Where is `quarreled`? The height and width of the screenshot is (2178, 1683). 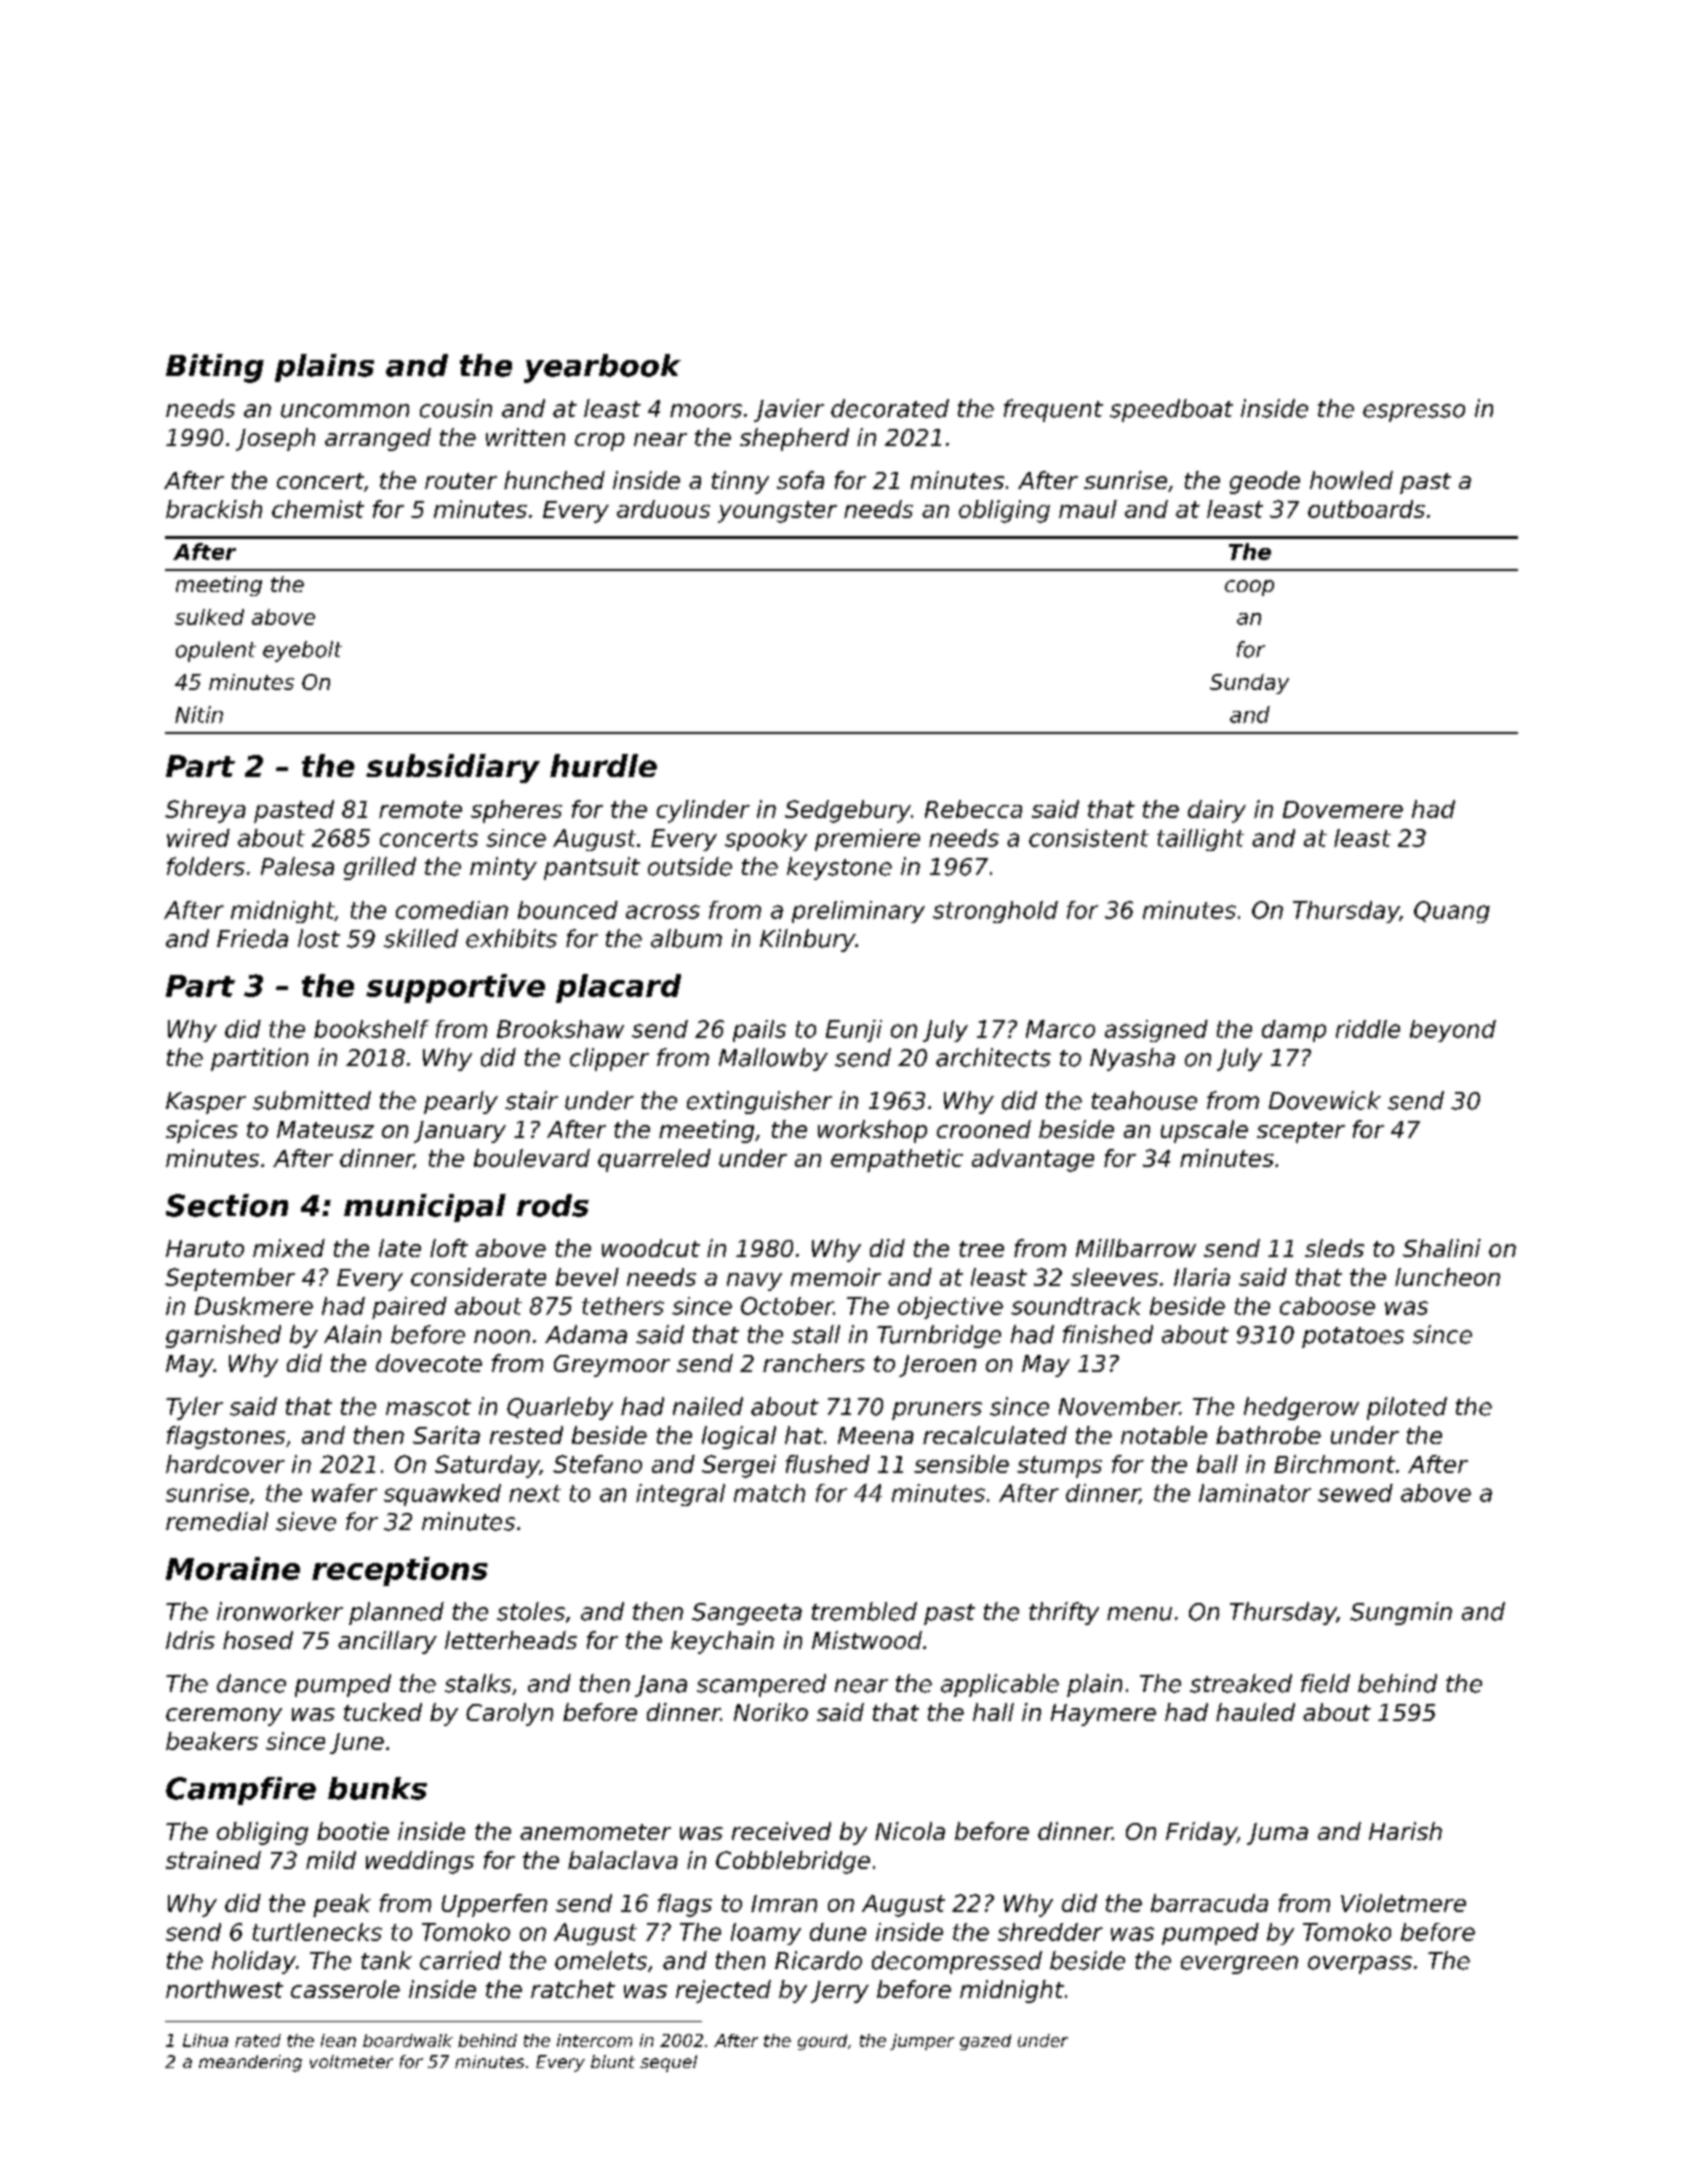 quarreled is located at coordinates (654, 1160).
